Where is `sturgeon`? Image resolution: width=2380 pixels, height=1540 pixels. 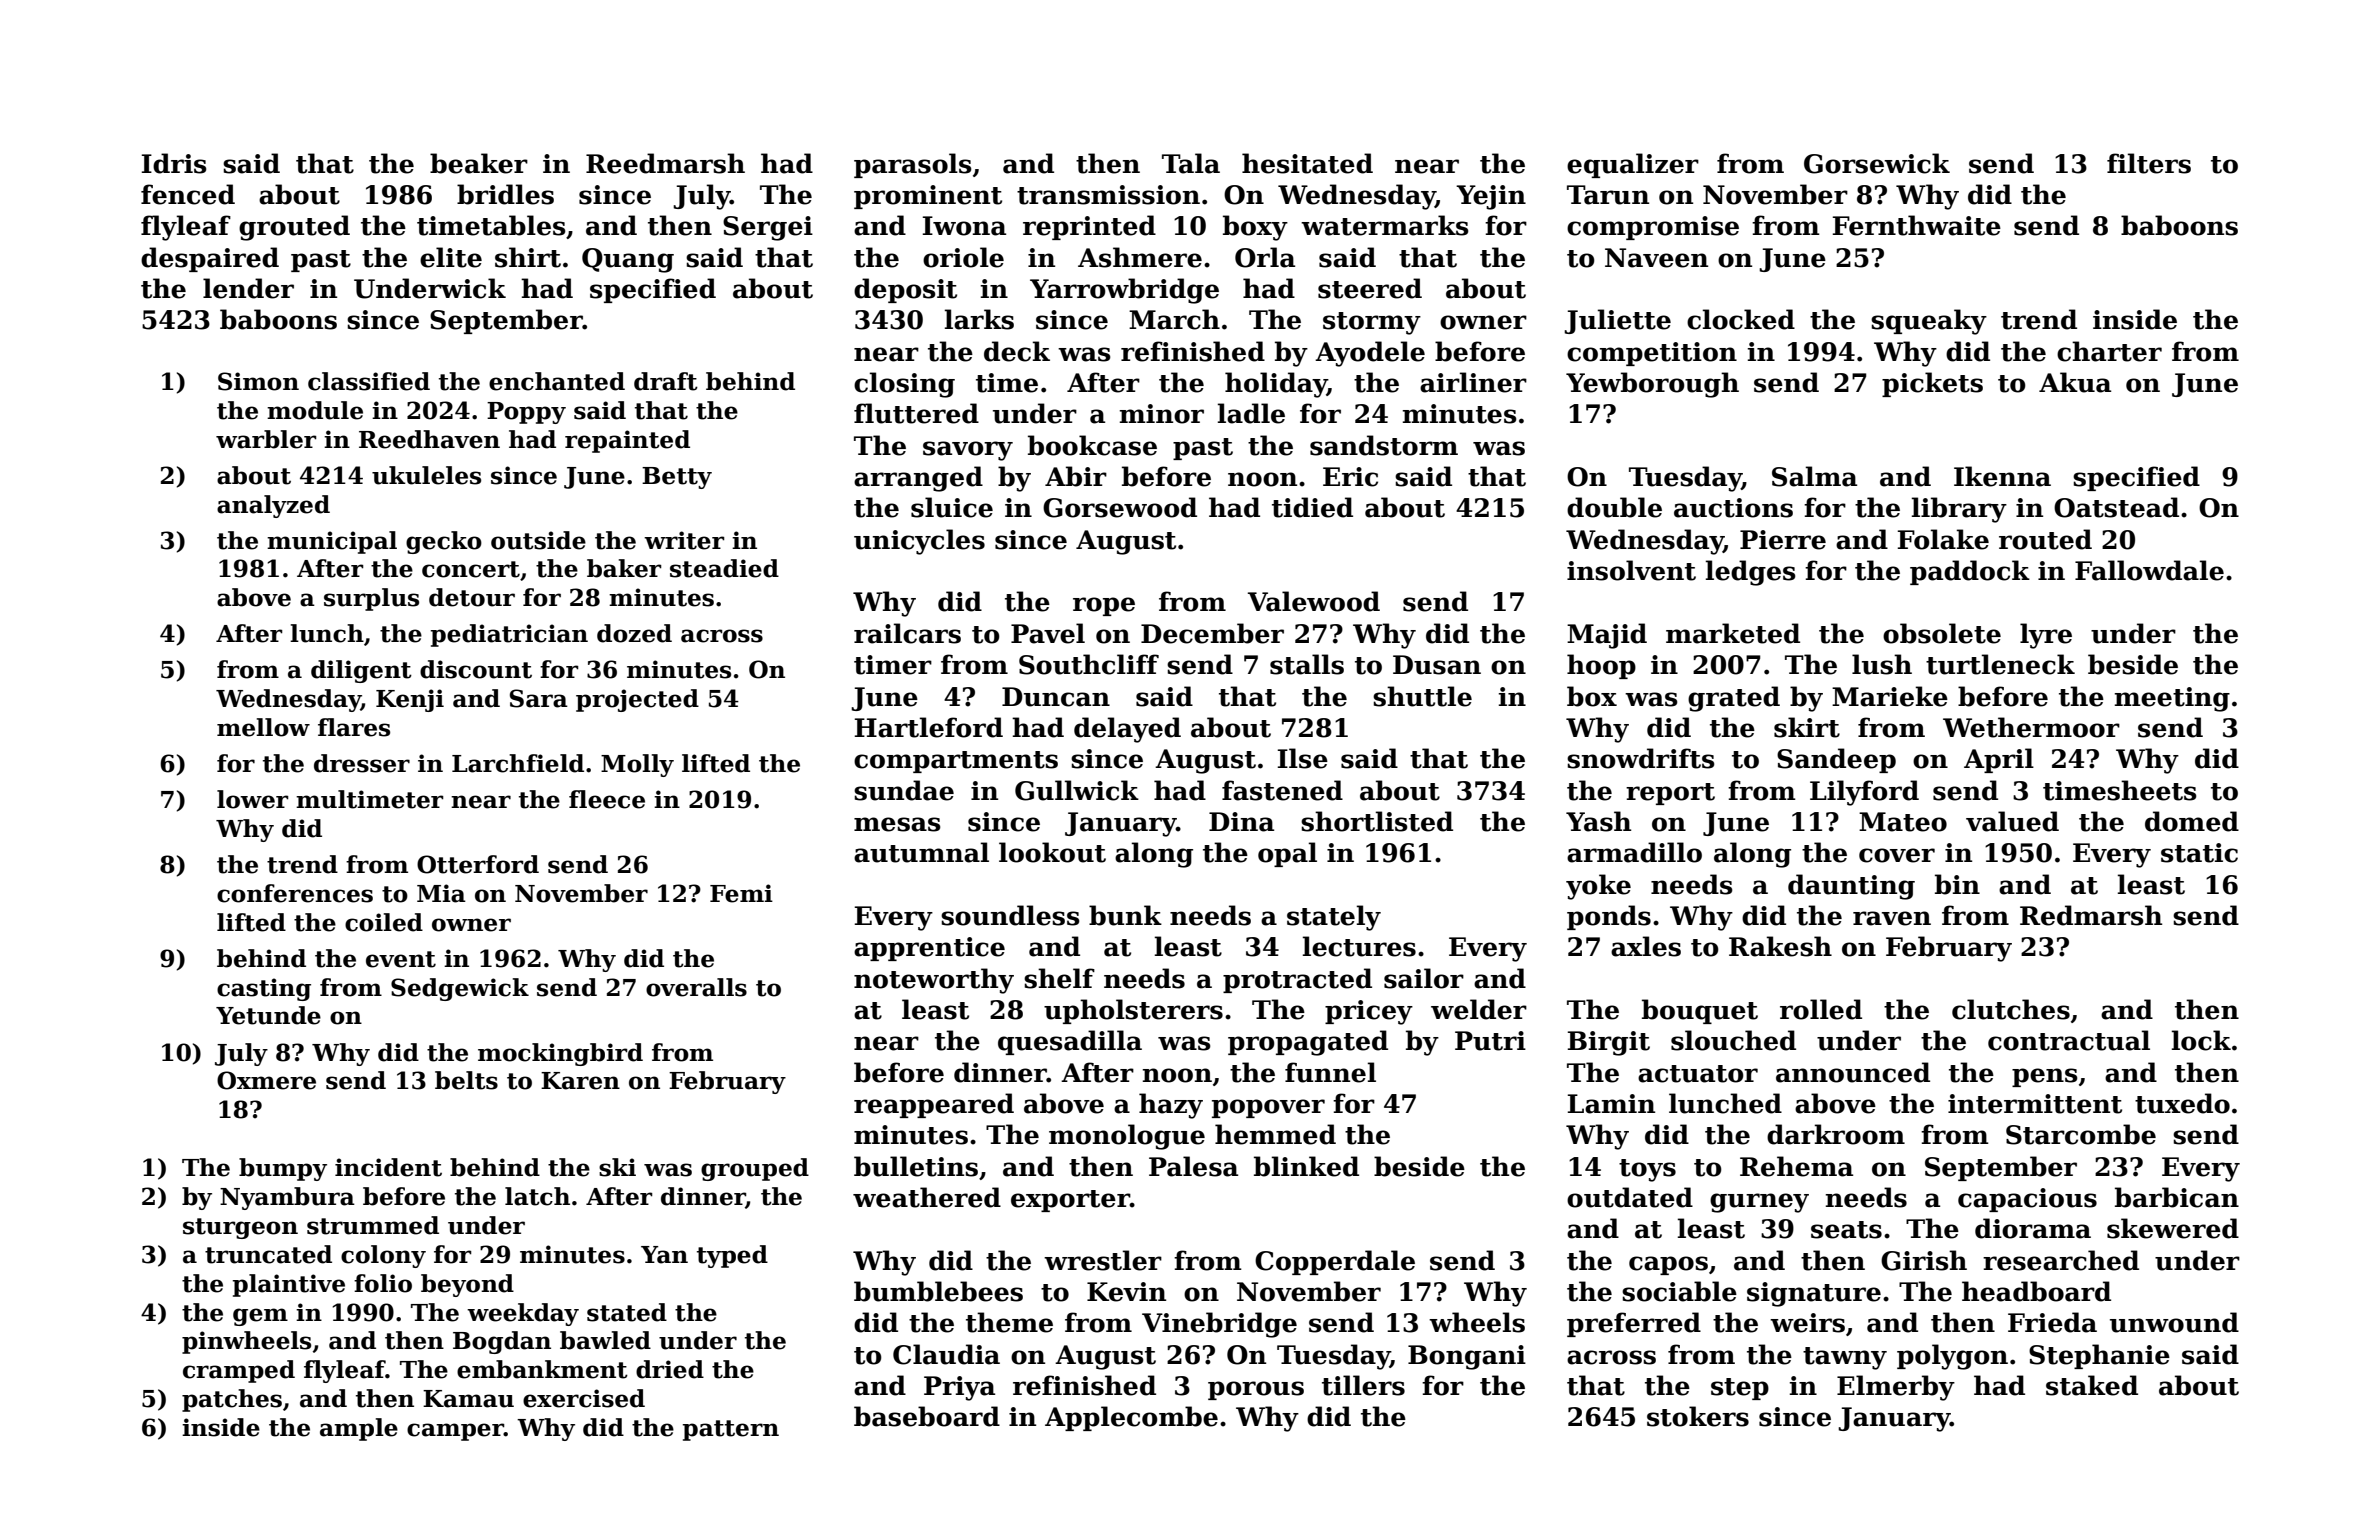
sturgeon is located at coordinates (240, 1228).
